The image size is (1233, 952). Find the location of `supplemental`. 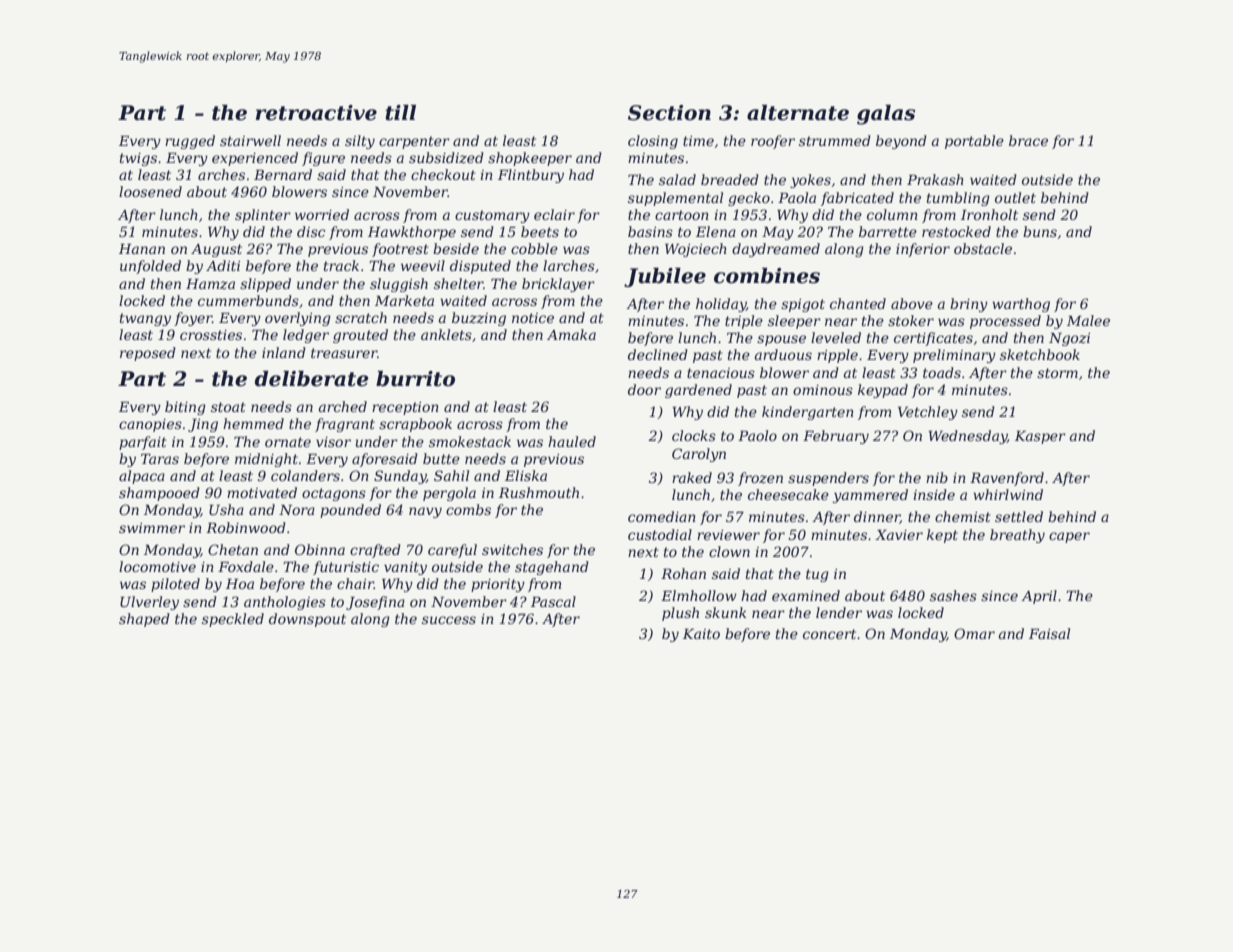

supplemental is located at coordinates (675, 199).
